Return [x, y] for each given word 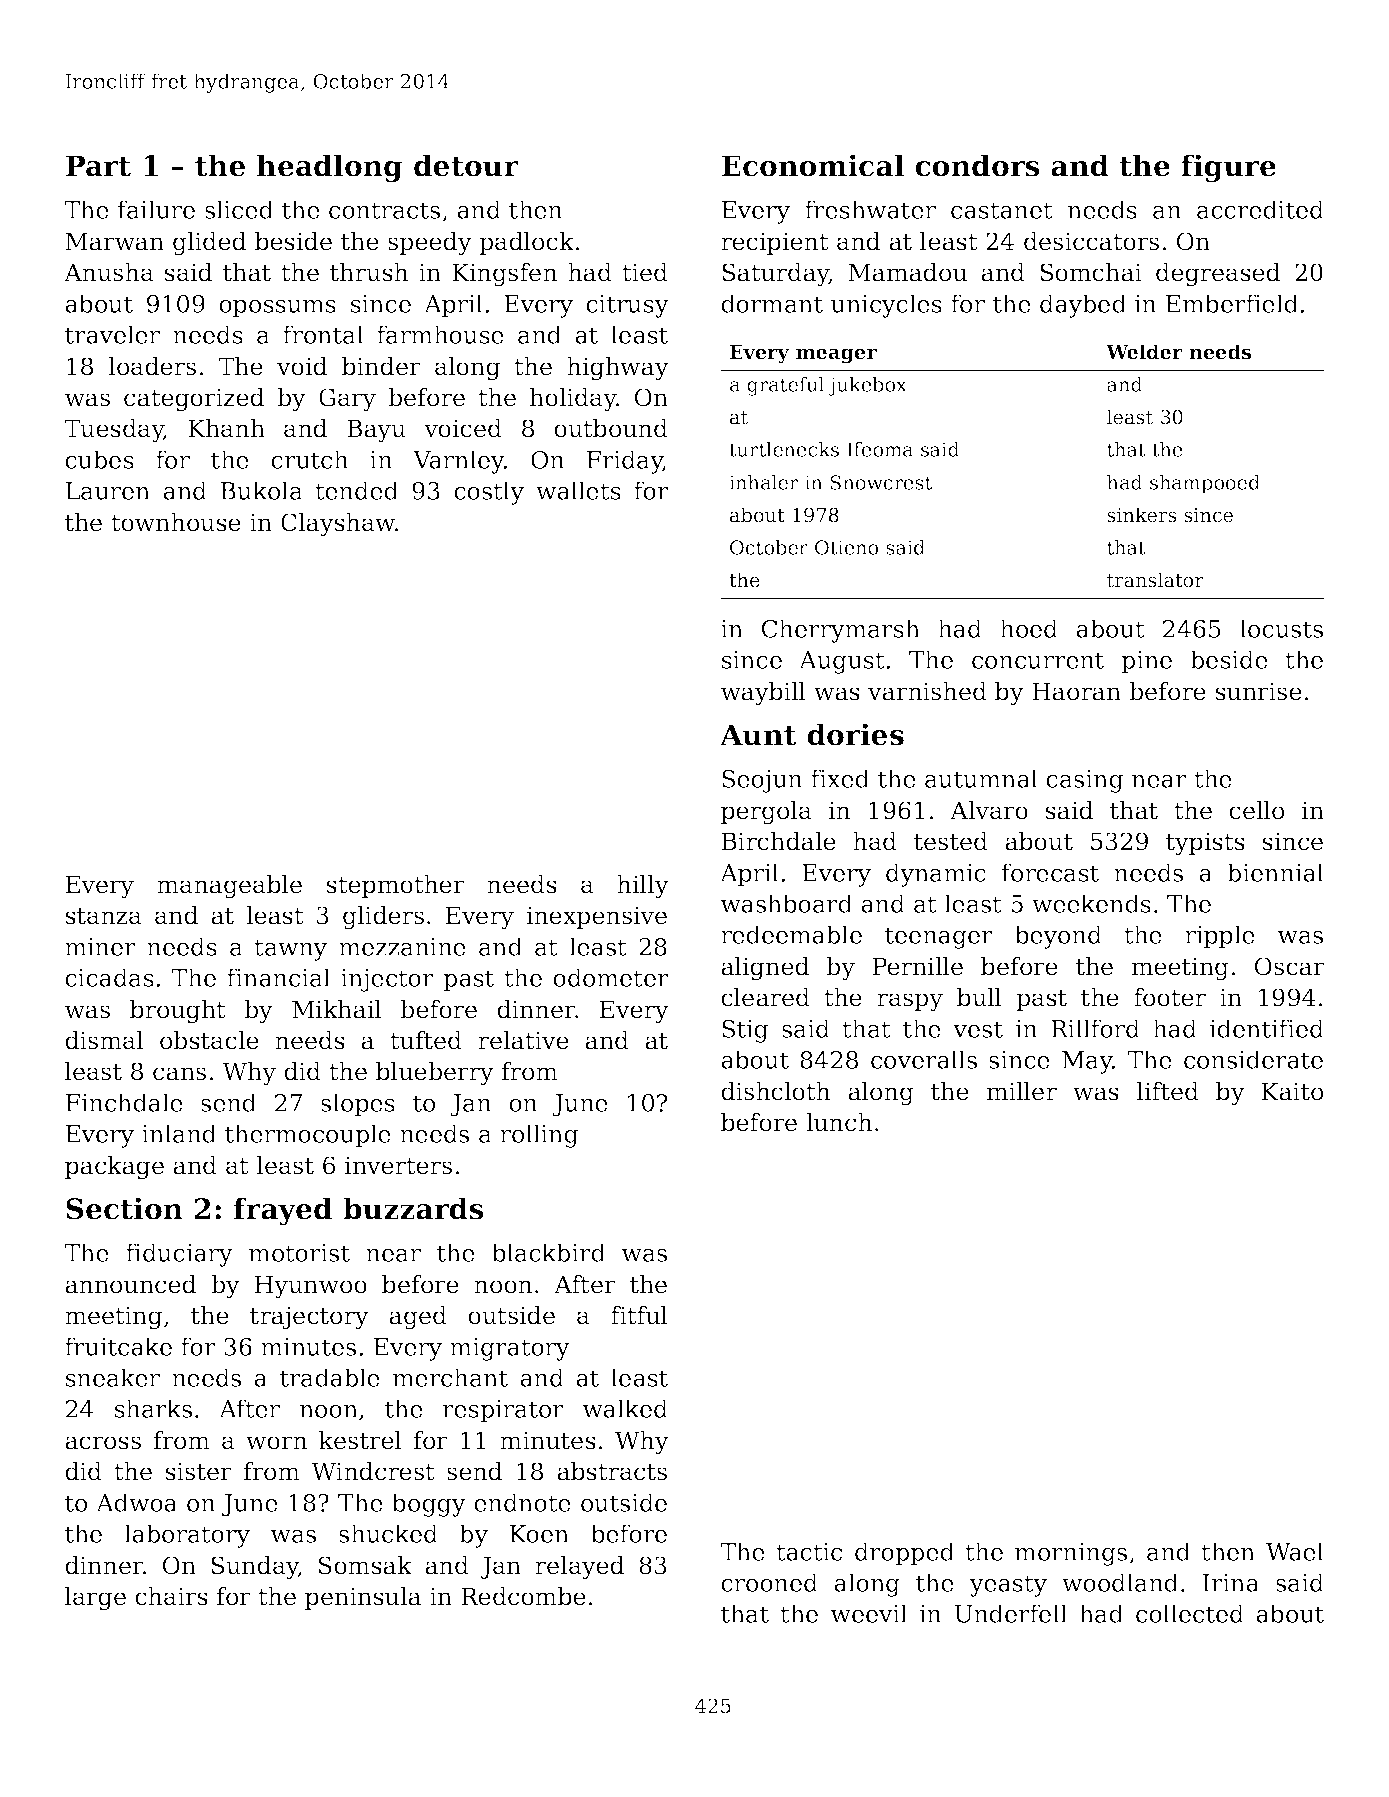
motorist [299, 1253]
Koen [539, 1534]
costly [489, 493]
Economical [813, 165]
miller [1022, 1091]
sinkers [1142, 515]
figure [1228, 168]
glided [209, 244]
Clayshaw [338, 525]
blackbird [548, 1252]
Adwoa [136, 1502]
